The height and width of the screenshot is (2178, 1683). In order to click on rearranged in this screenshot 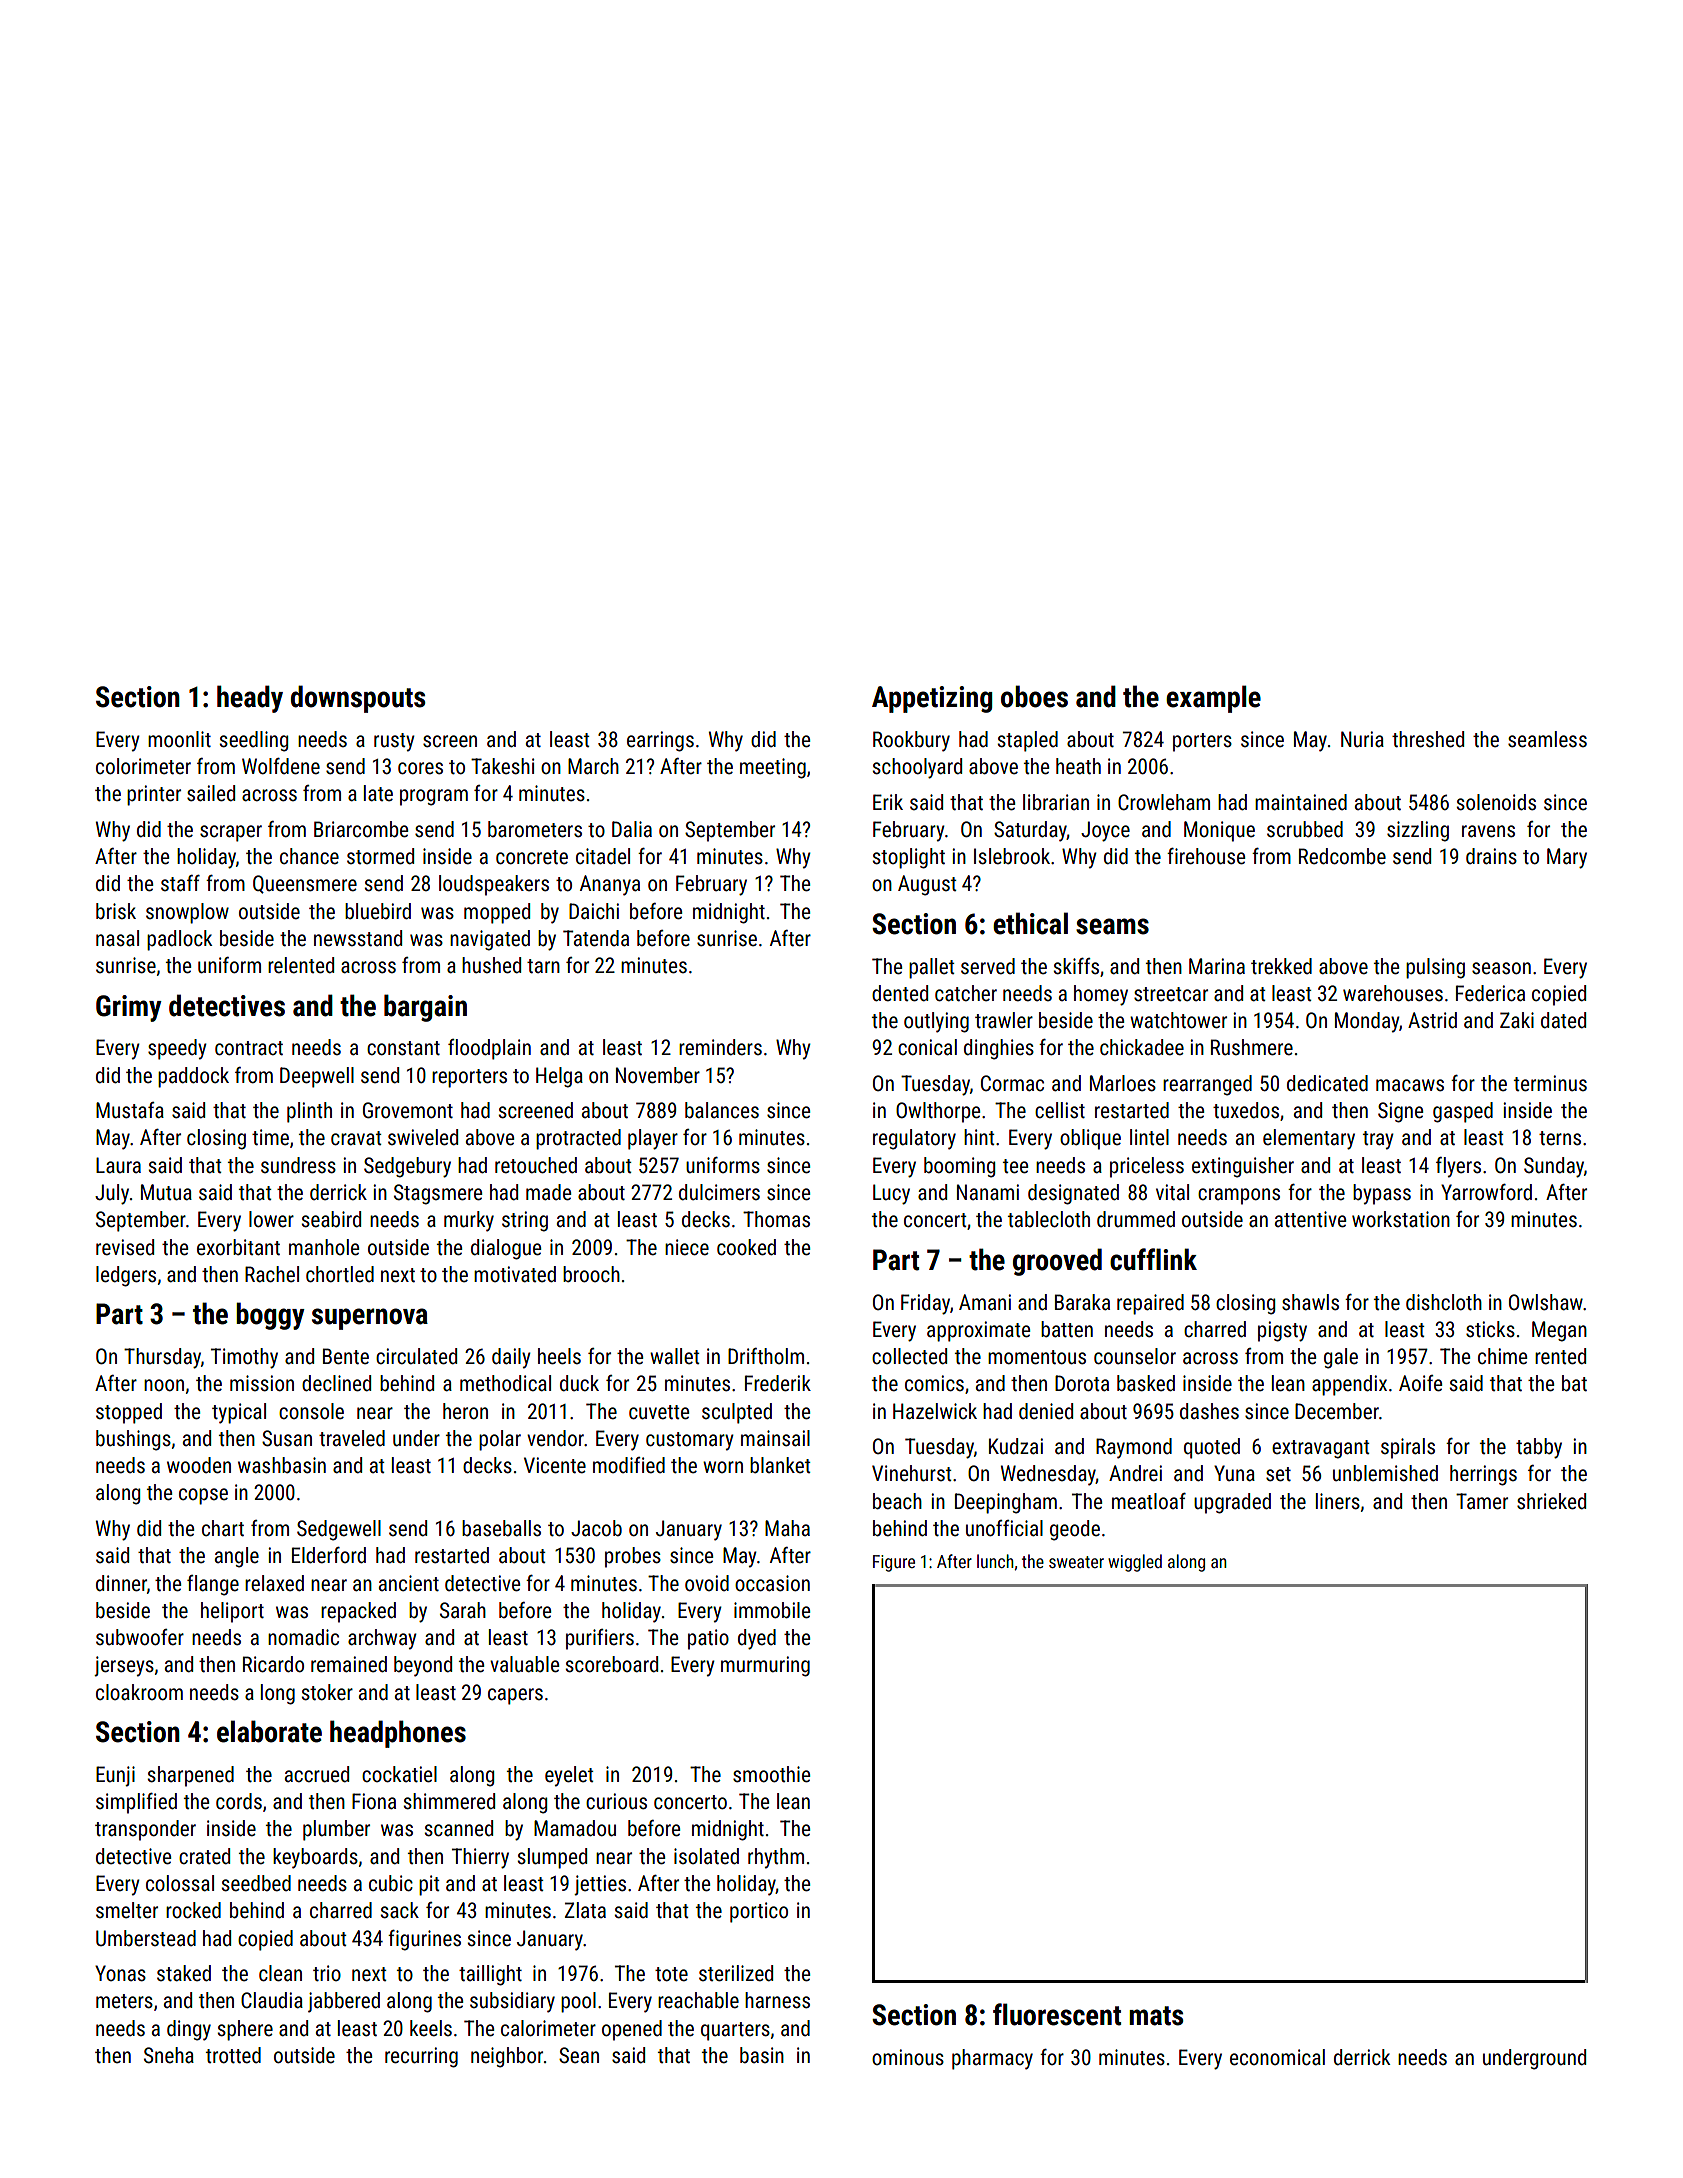, I will do `click(1207, 1085)`.
